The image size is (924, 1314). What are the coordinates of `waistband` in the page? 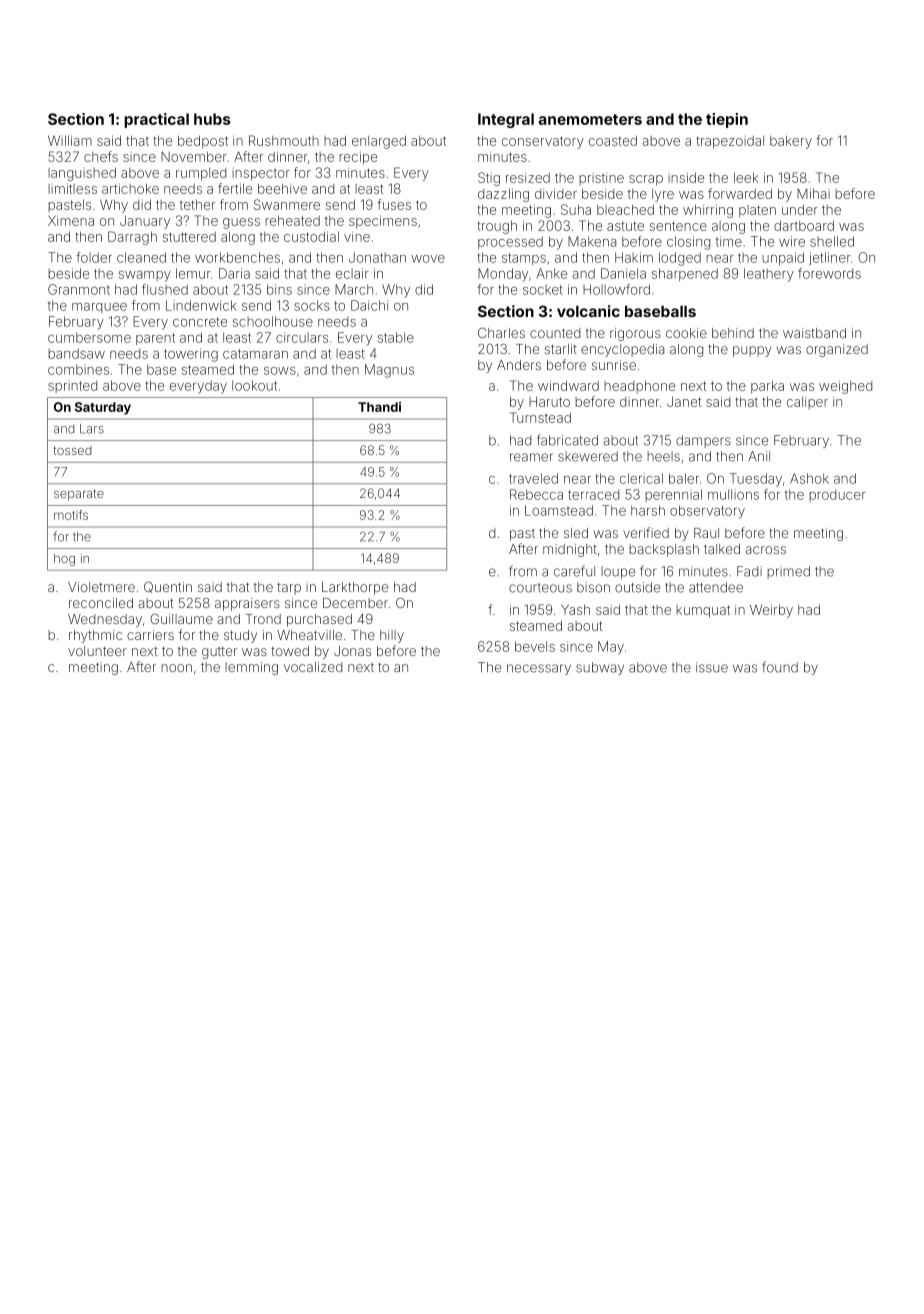 It's located at (814, 333).
